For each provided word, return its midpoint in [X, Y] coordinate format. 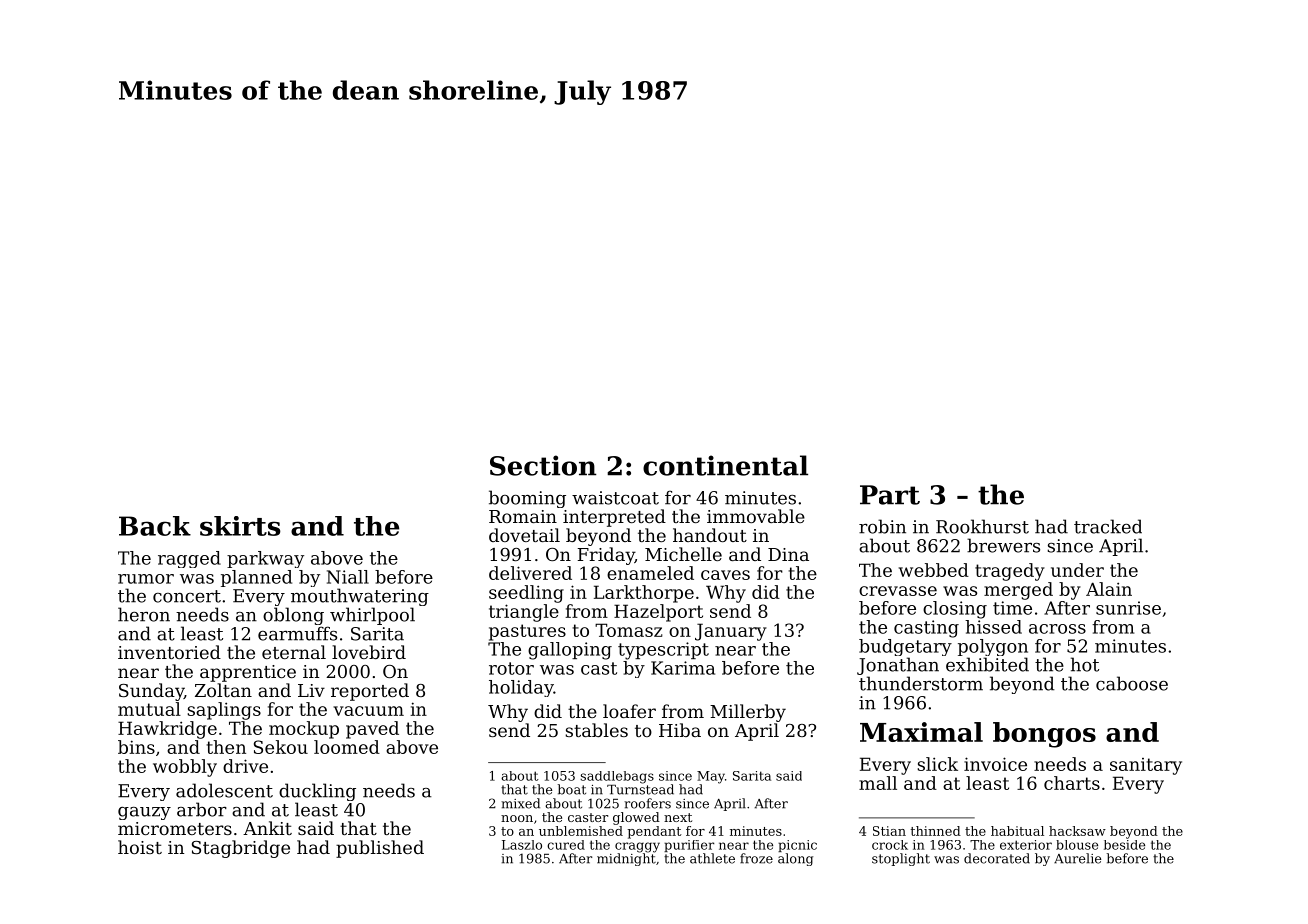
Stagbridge [241, 849]
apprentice [248, 673]
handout [710, 535]
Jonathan [898, 666]
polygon [993, 647]
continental [725, 465]
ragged [189, 559]
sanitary [1146, 766]
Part [890, 495]
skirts [240, 526]
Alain [1109, 589]
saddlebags [617, 777]
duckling [317, 792]
